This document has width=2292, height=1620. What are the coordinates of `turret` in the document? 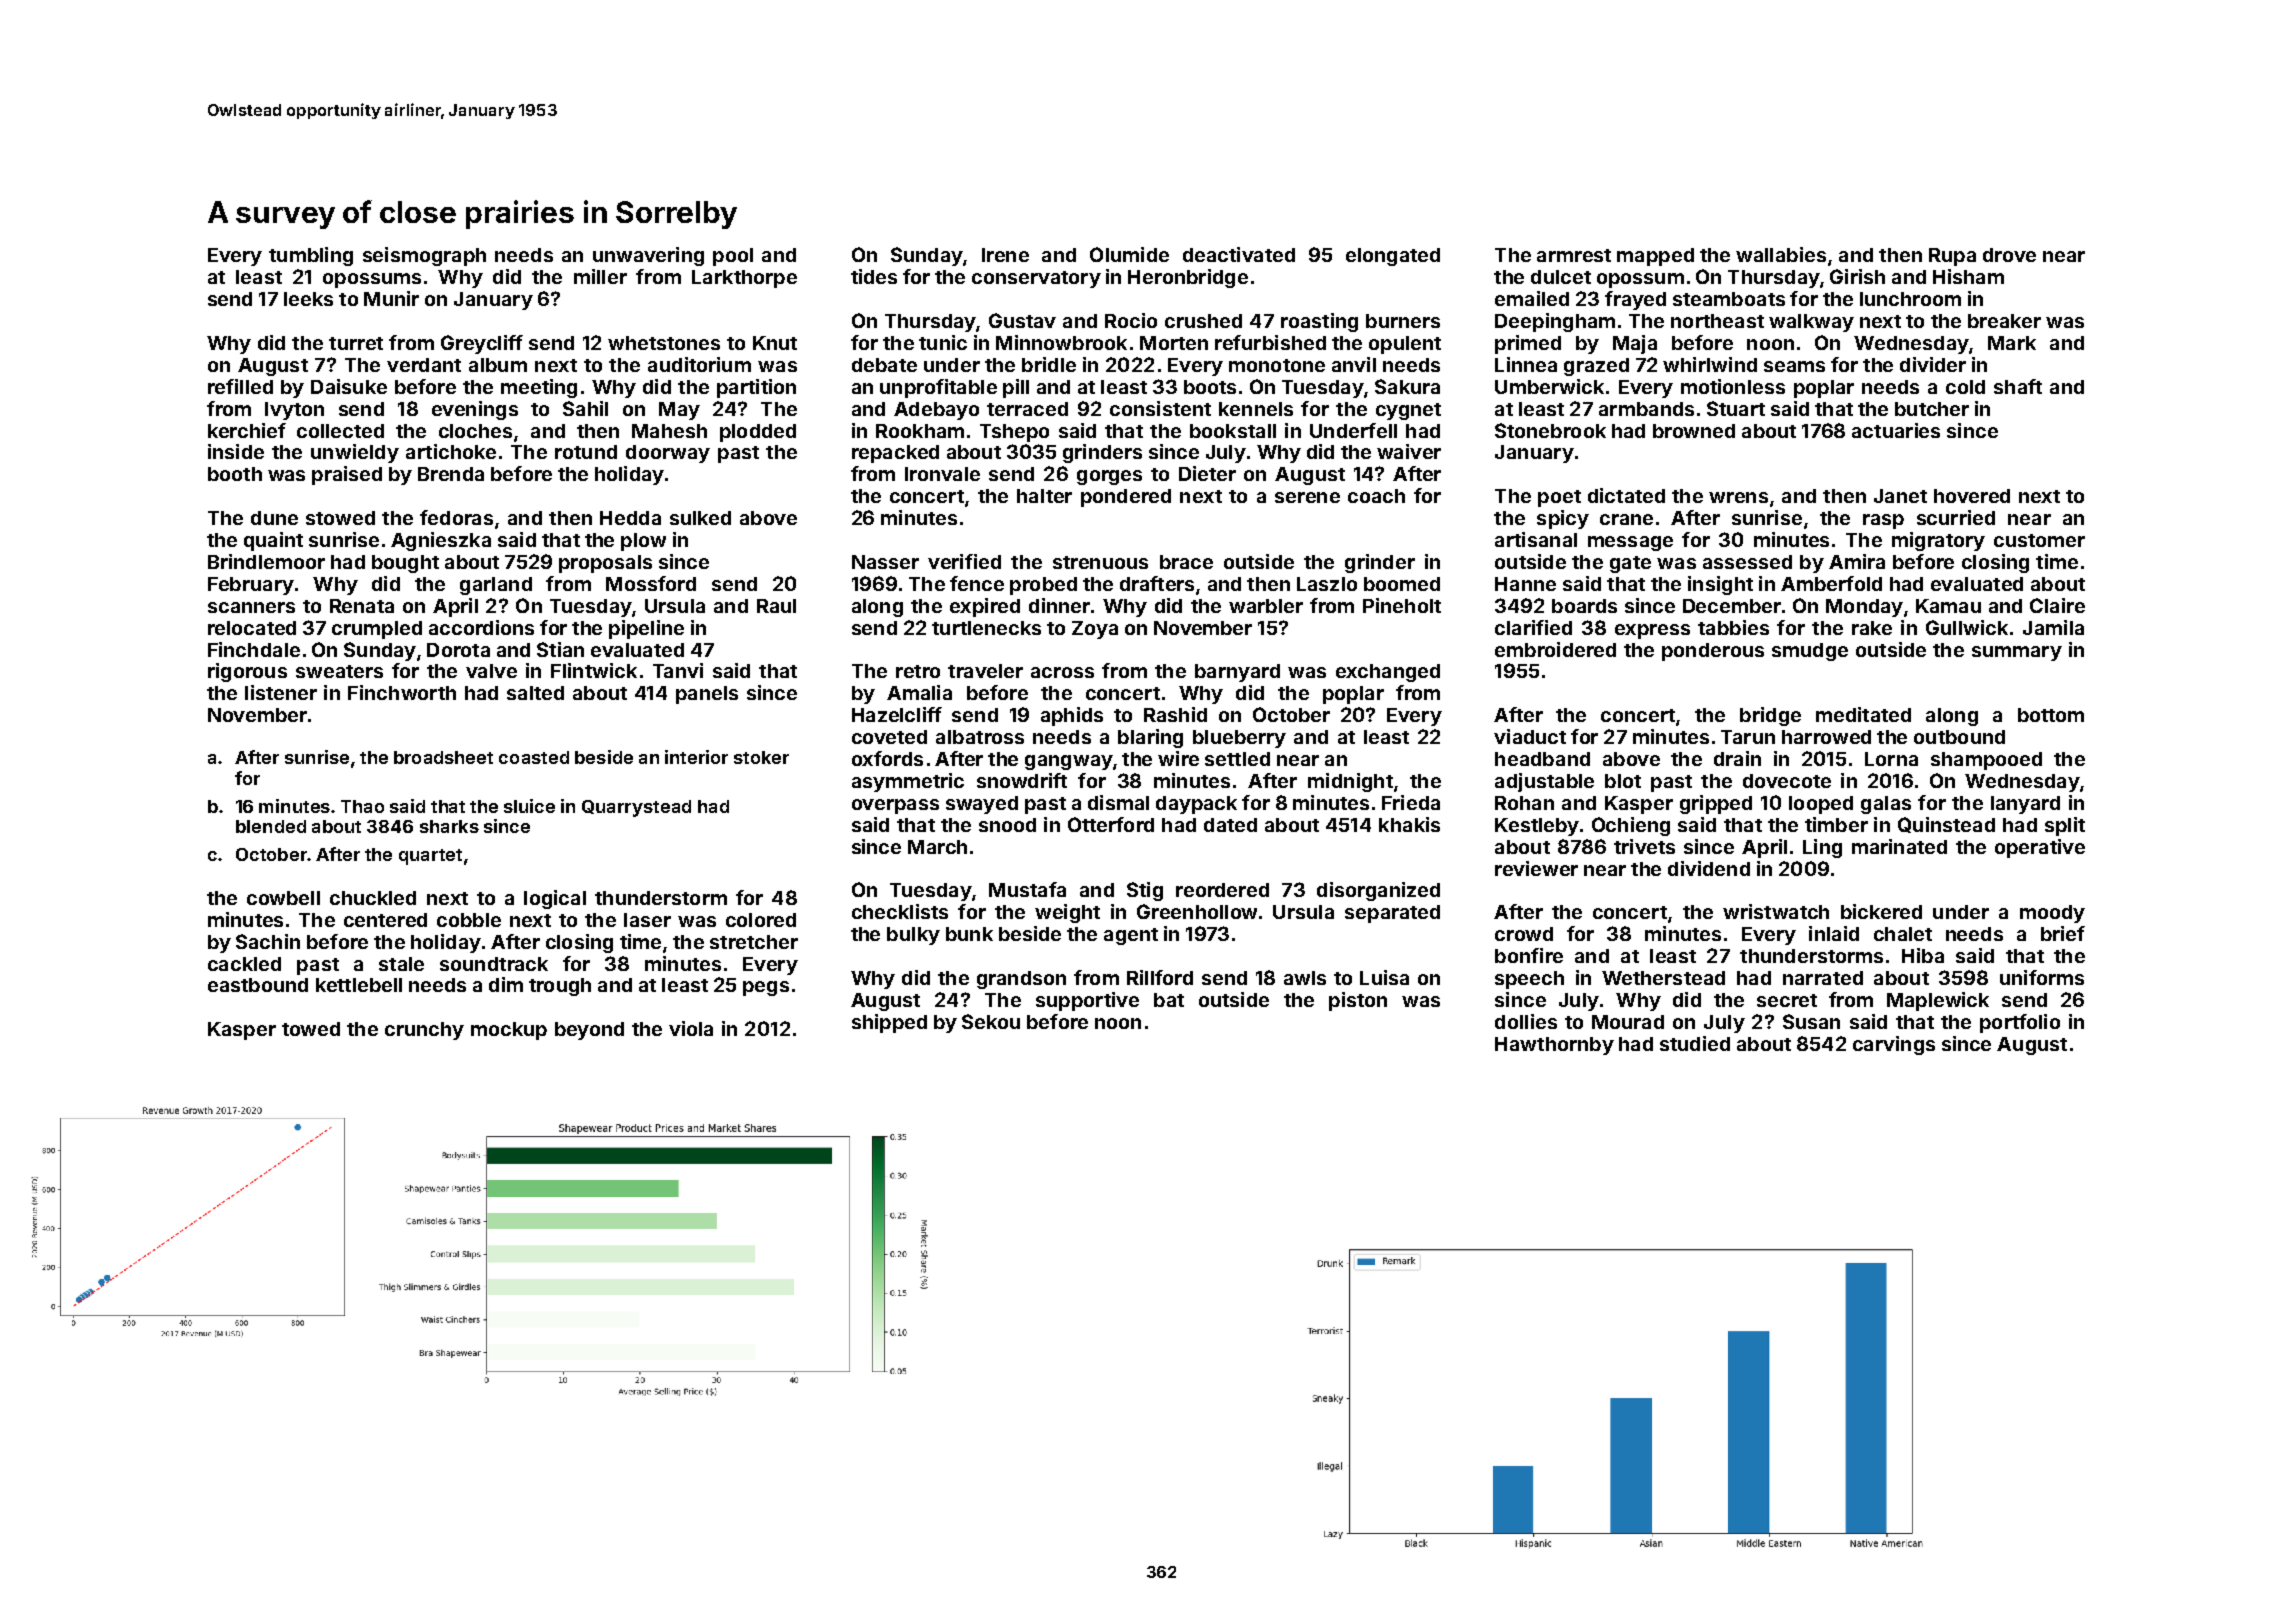 It's located at (356, 343).
